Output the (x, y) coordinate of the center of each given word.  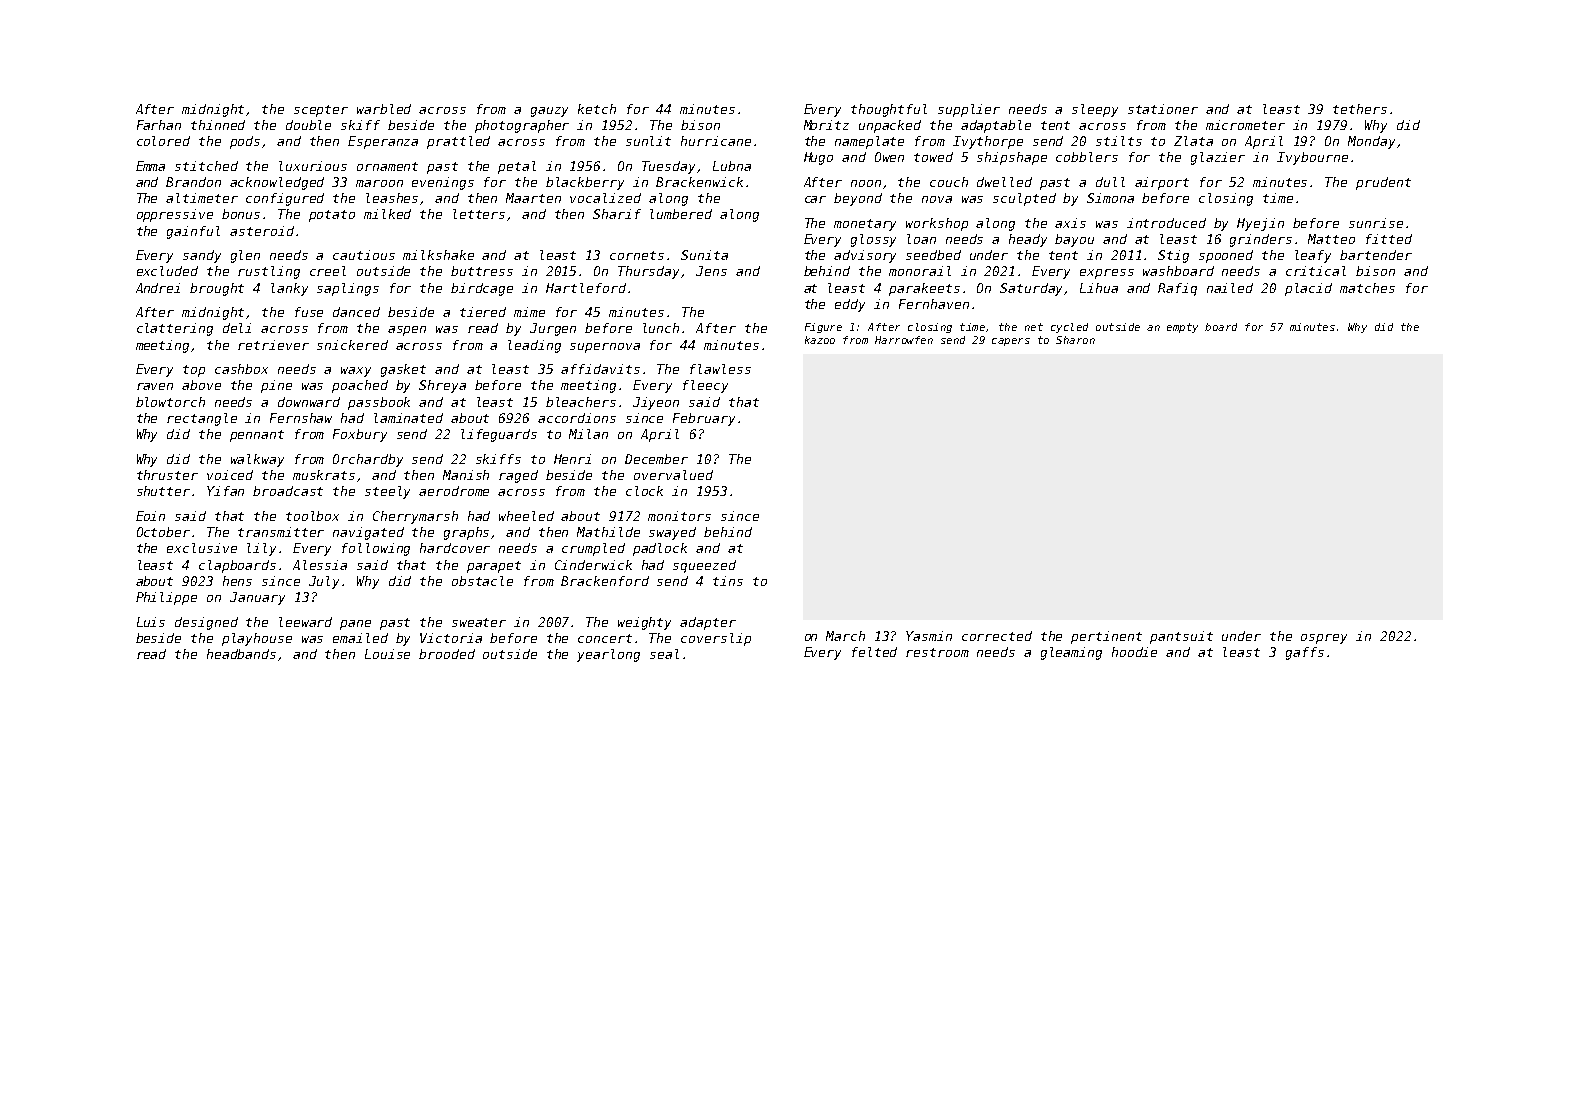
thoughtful (889, 110)
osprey (1324, 639)
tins (728, 581)
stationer (1163, 109)
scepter (321, 111)
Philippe (166, 598)
